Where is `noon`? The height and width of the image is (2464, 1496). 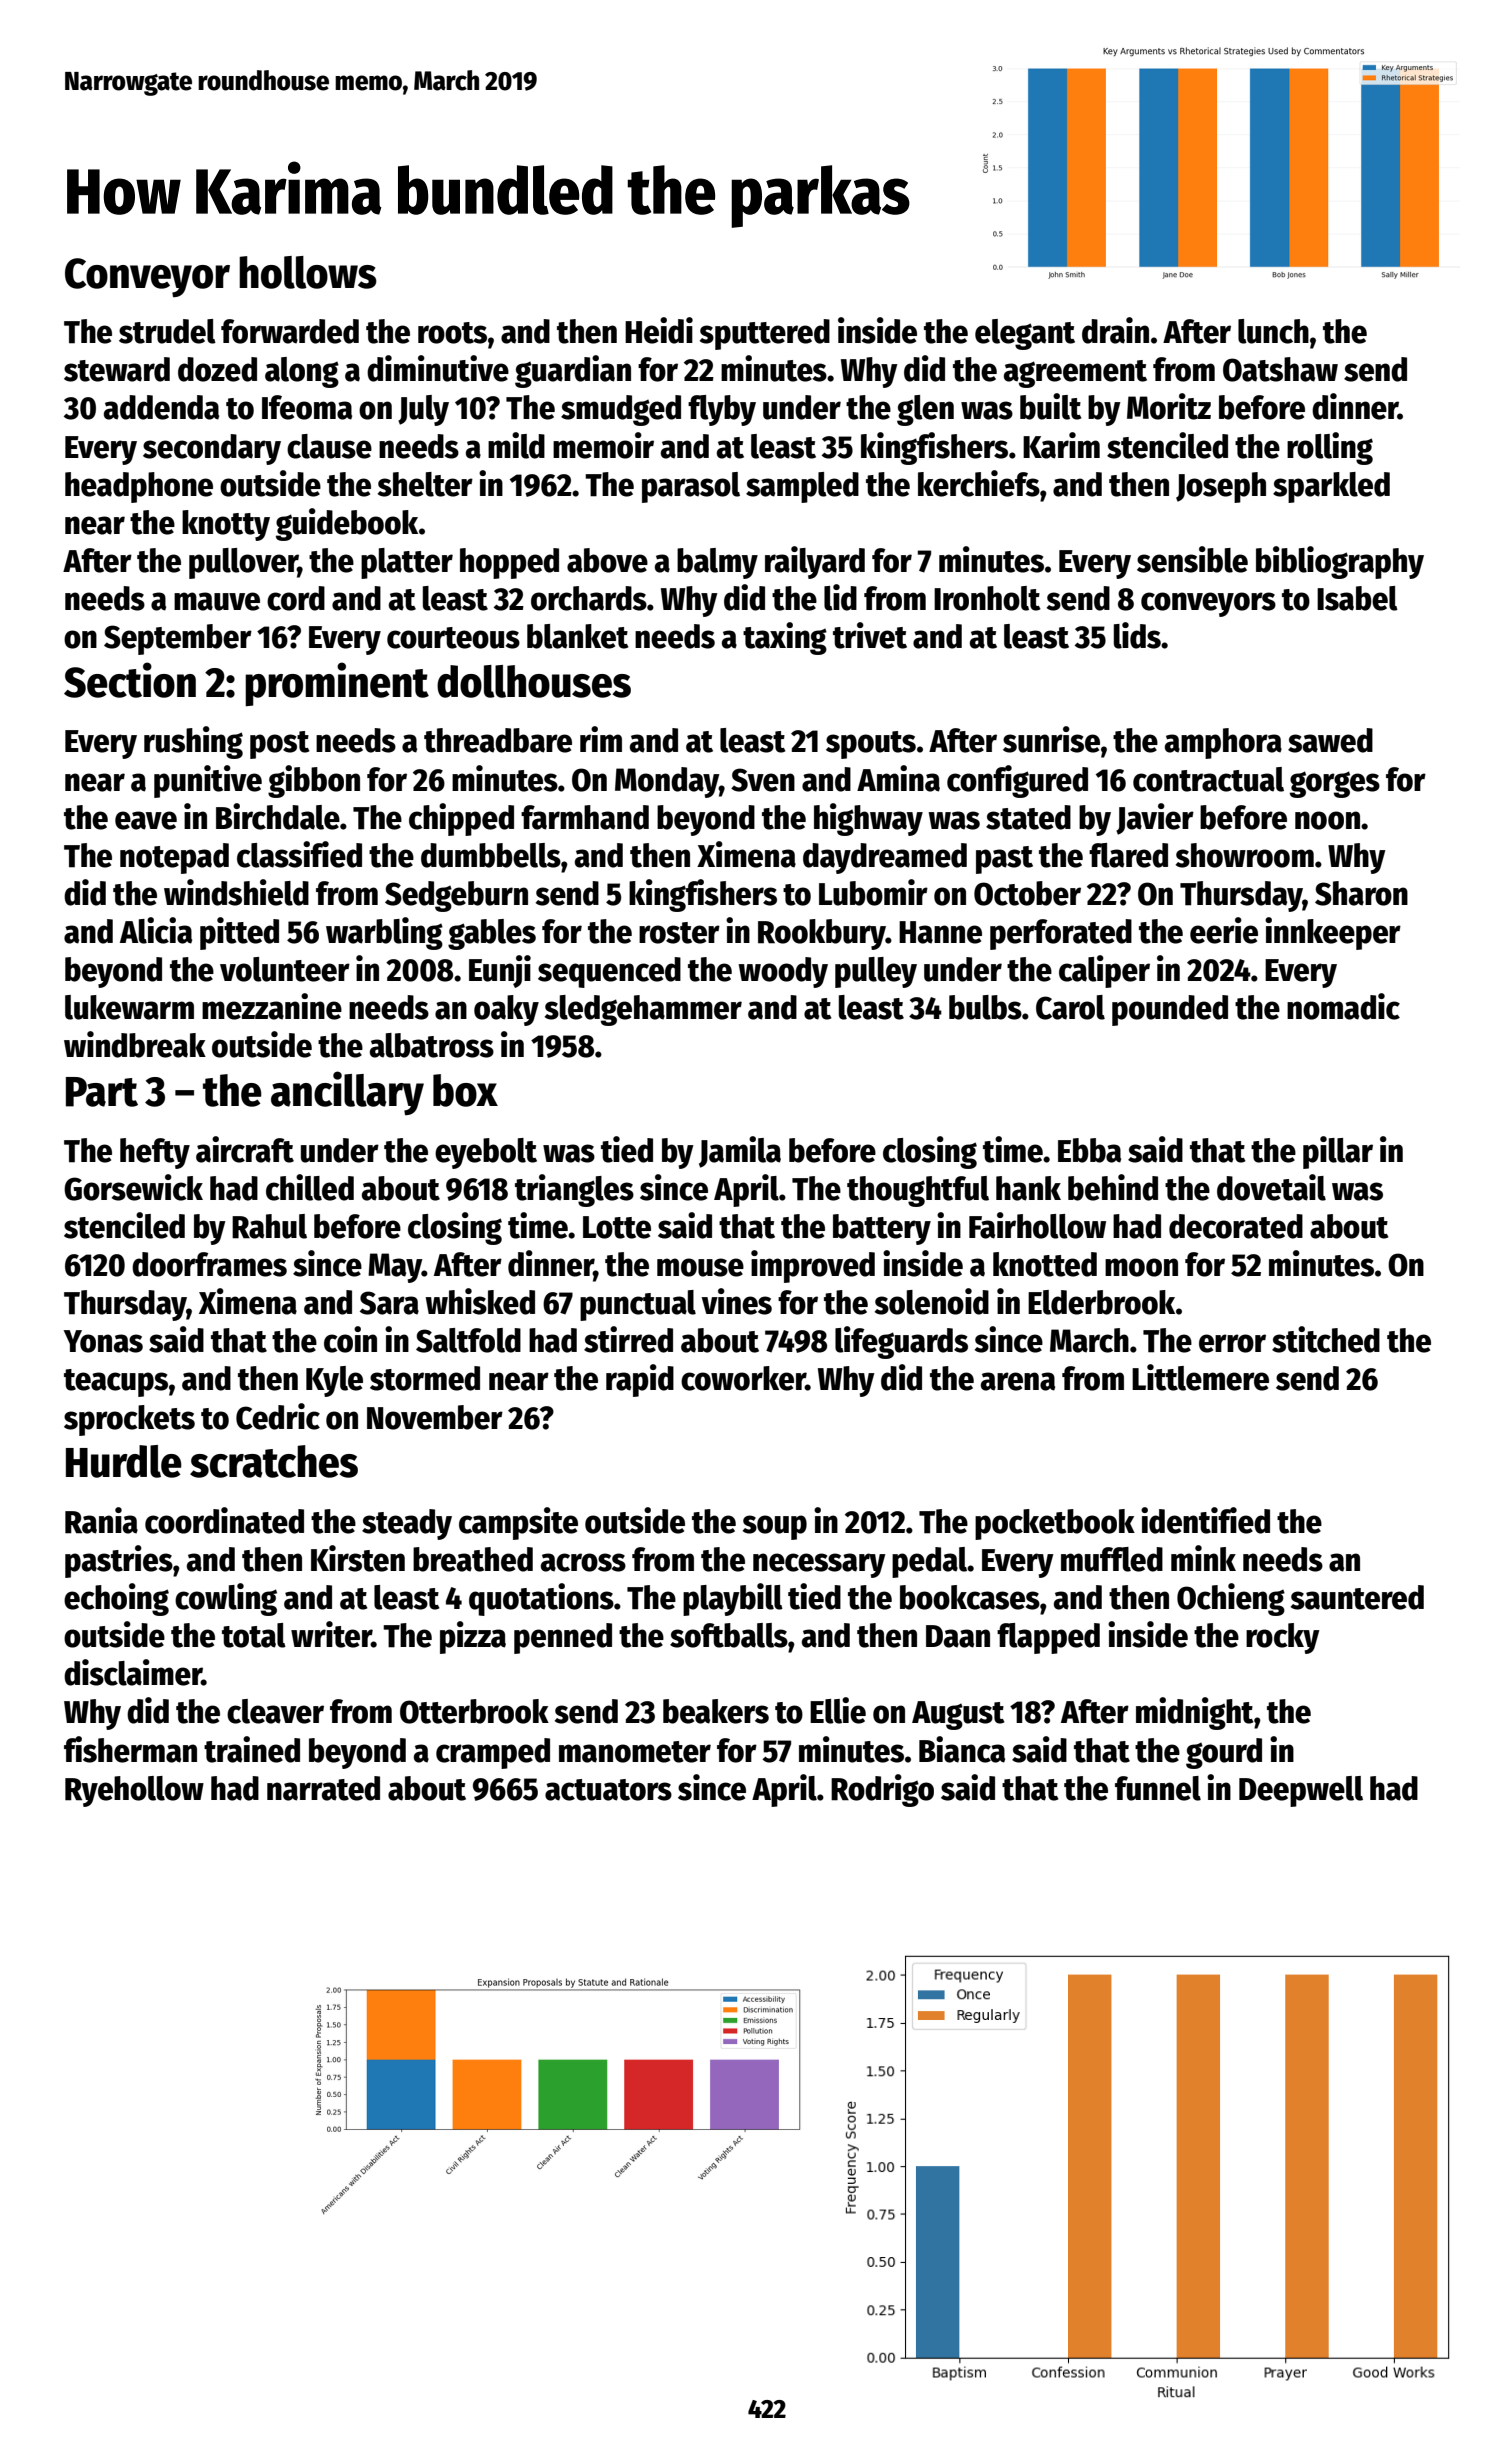 noon is located at coordinates (1327, 820).
